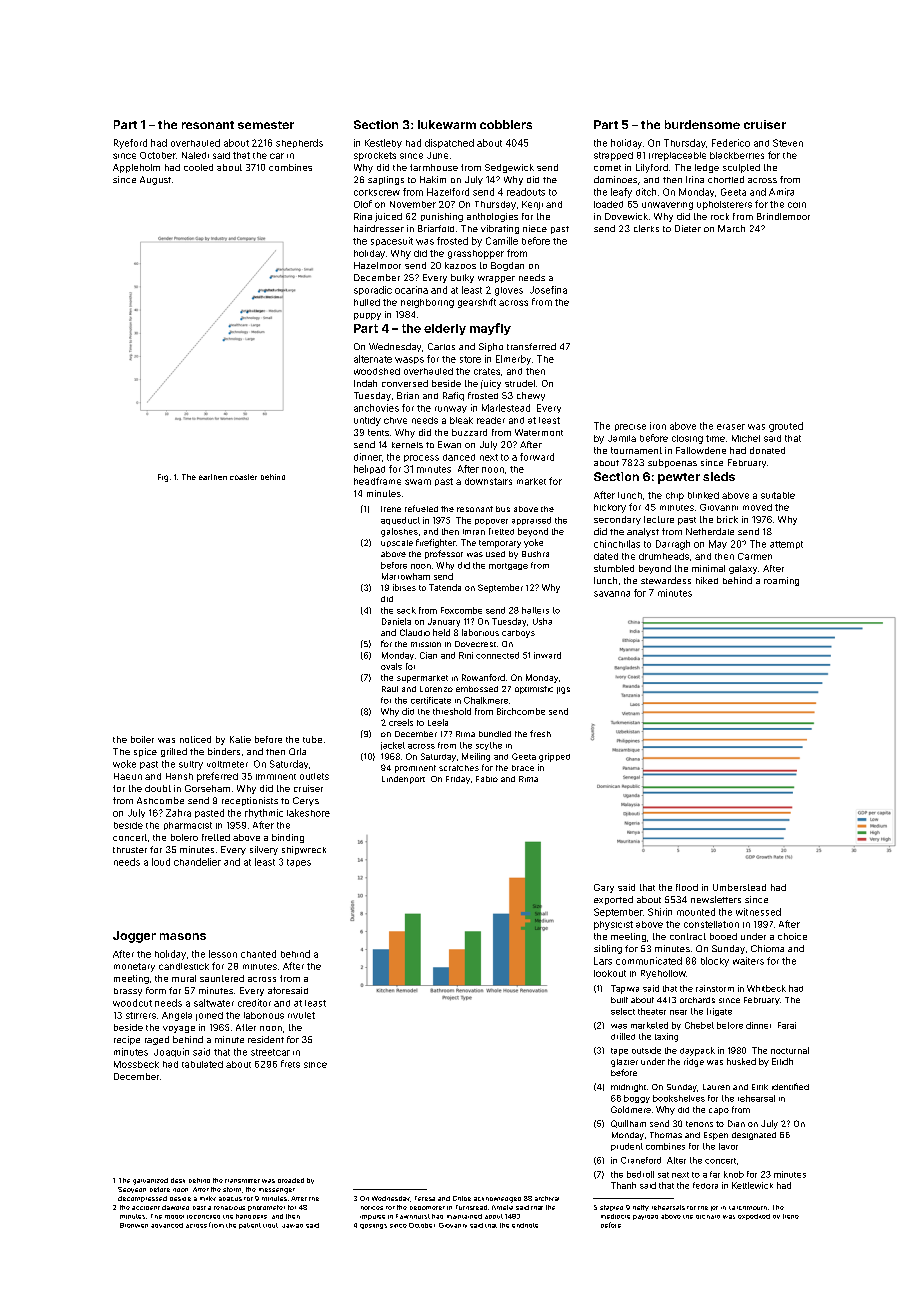 The width and height of the document is (924, 1308). I want to click on Ryeford, so click(130, 144).
